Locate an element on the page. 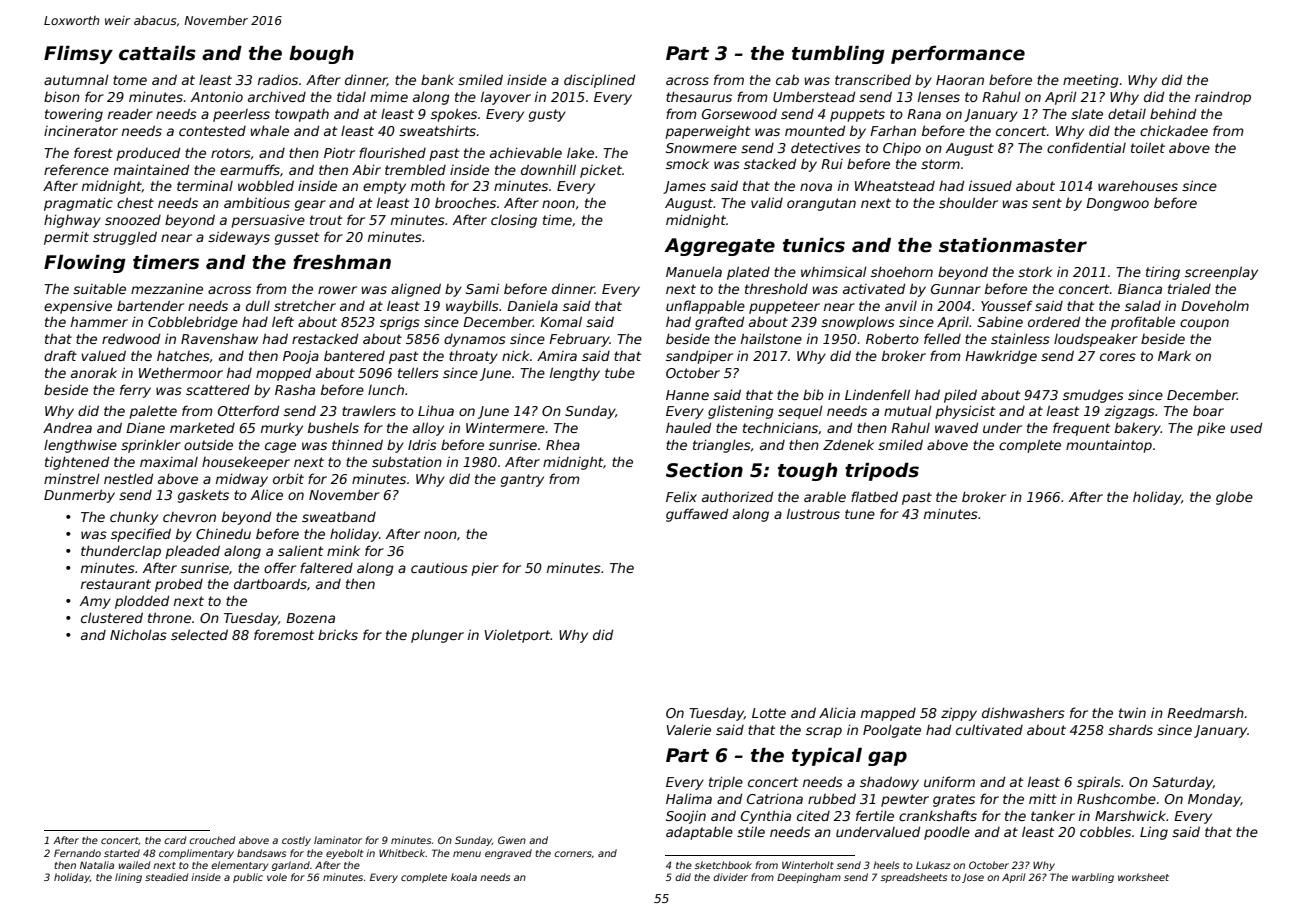  guffawed is located at coordinates (697, 515).
